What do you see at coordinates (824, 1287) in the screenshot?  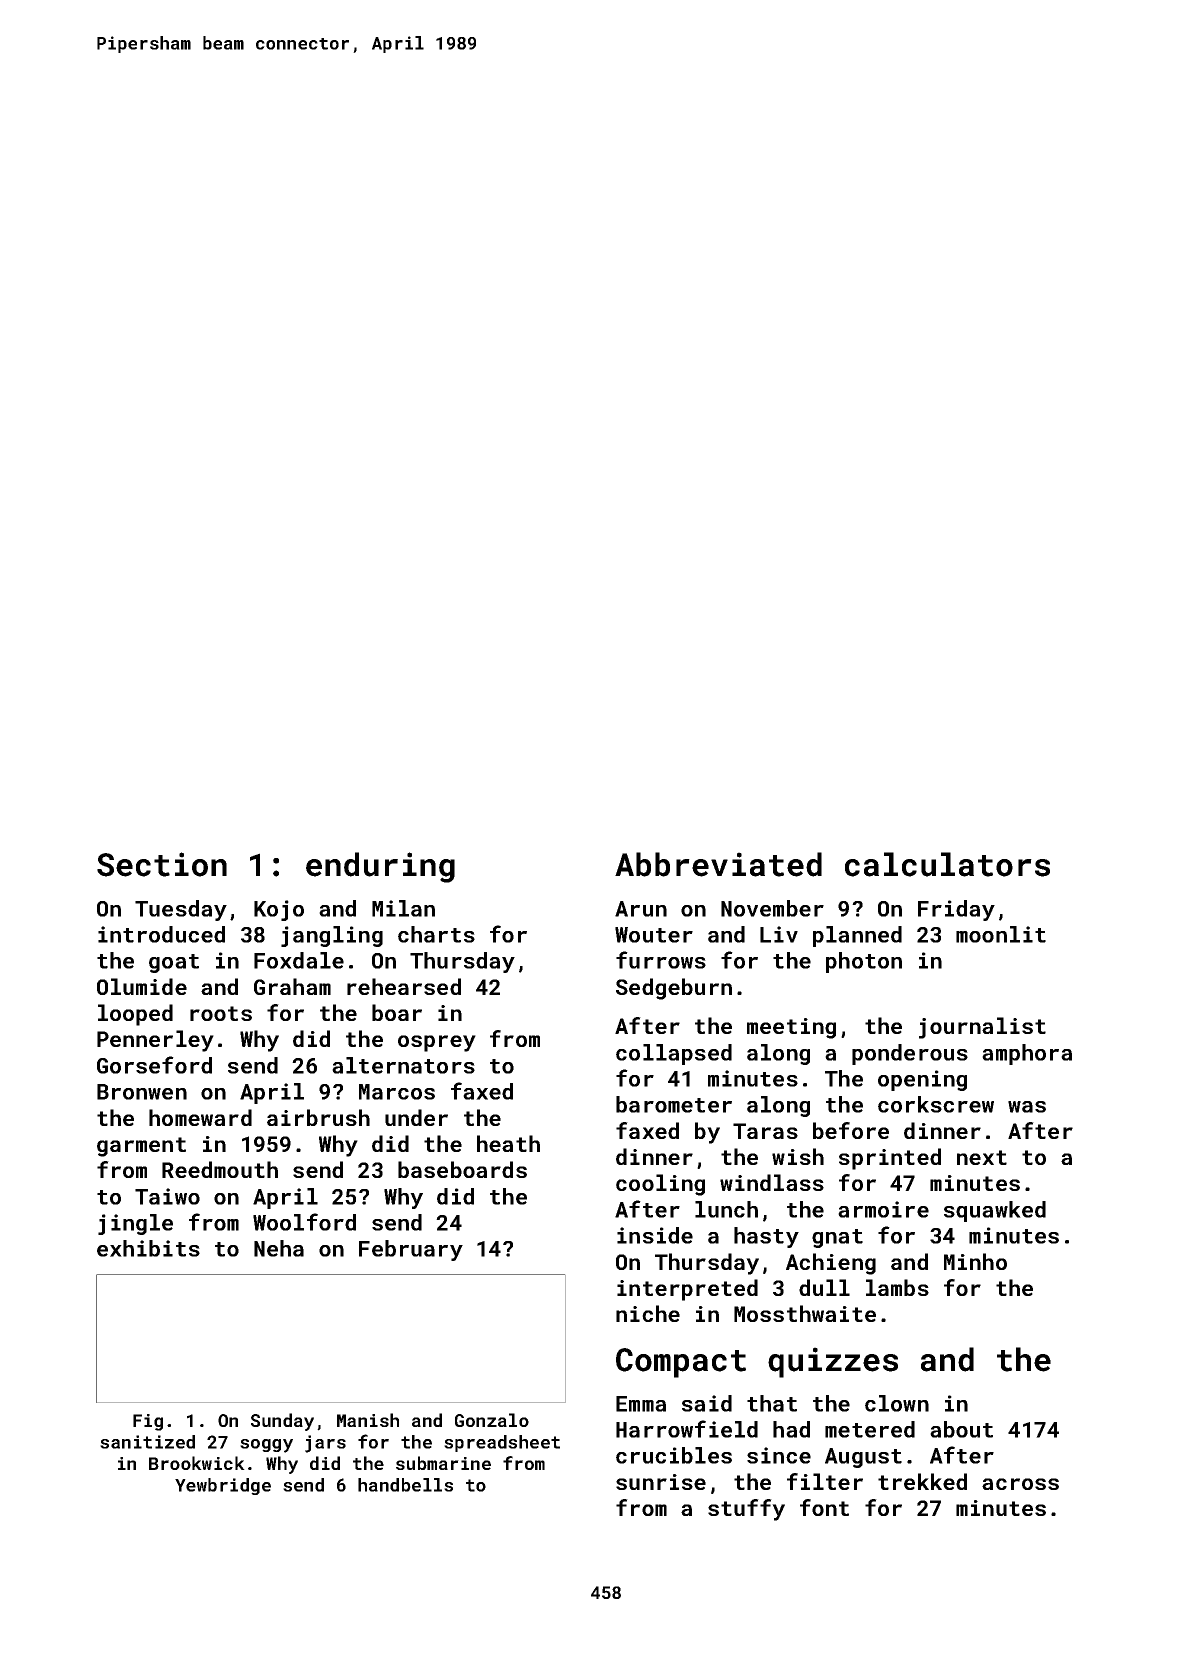 I see `dull` at bounding box center [824, 1287].
